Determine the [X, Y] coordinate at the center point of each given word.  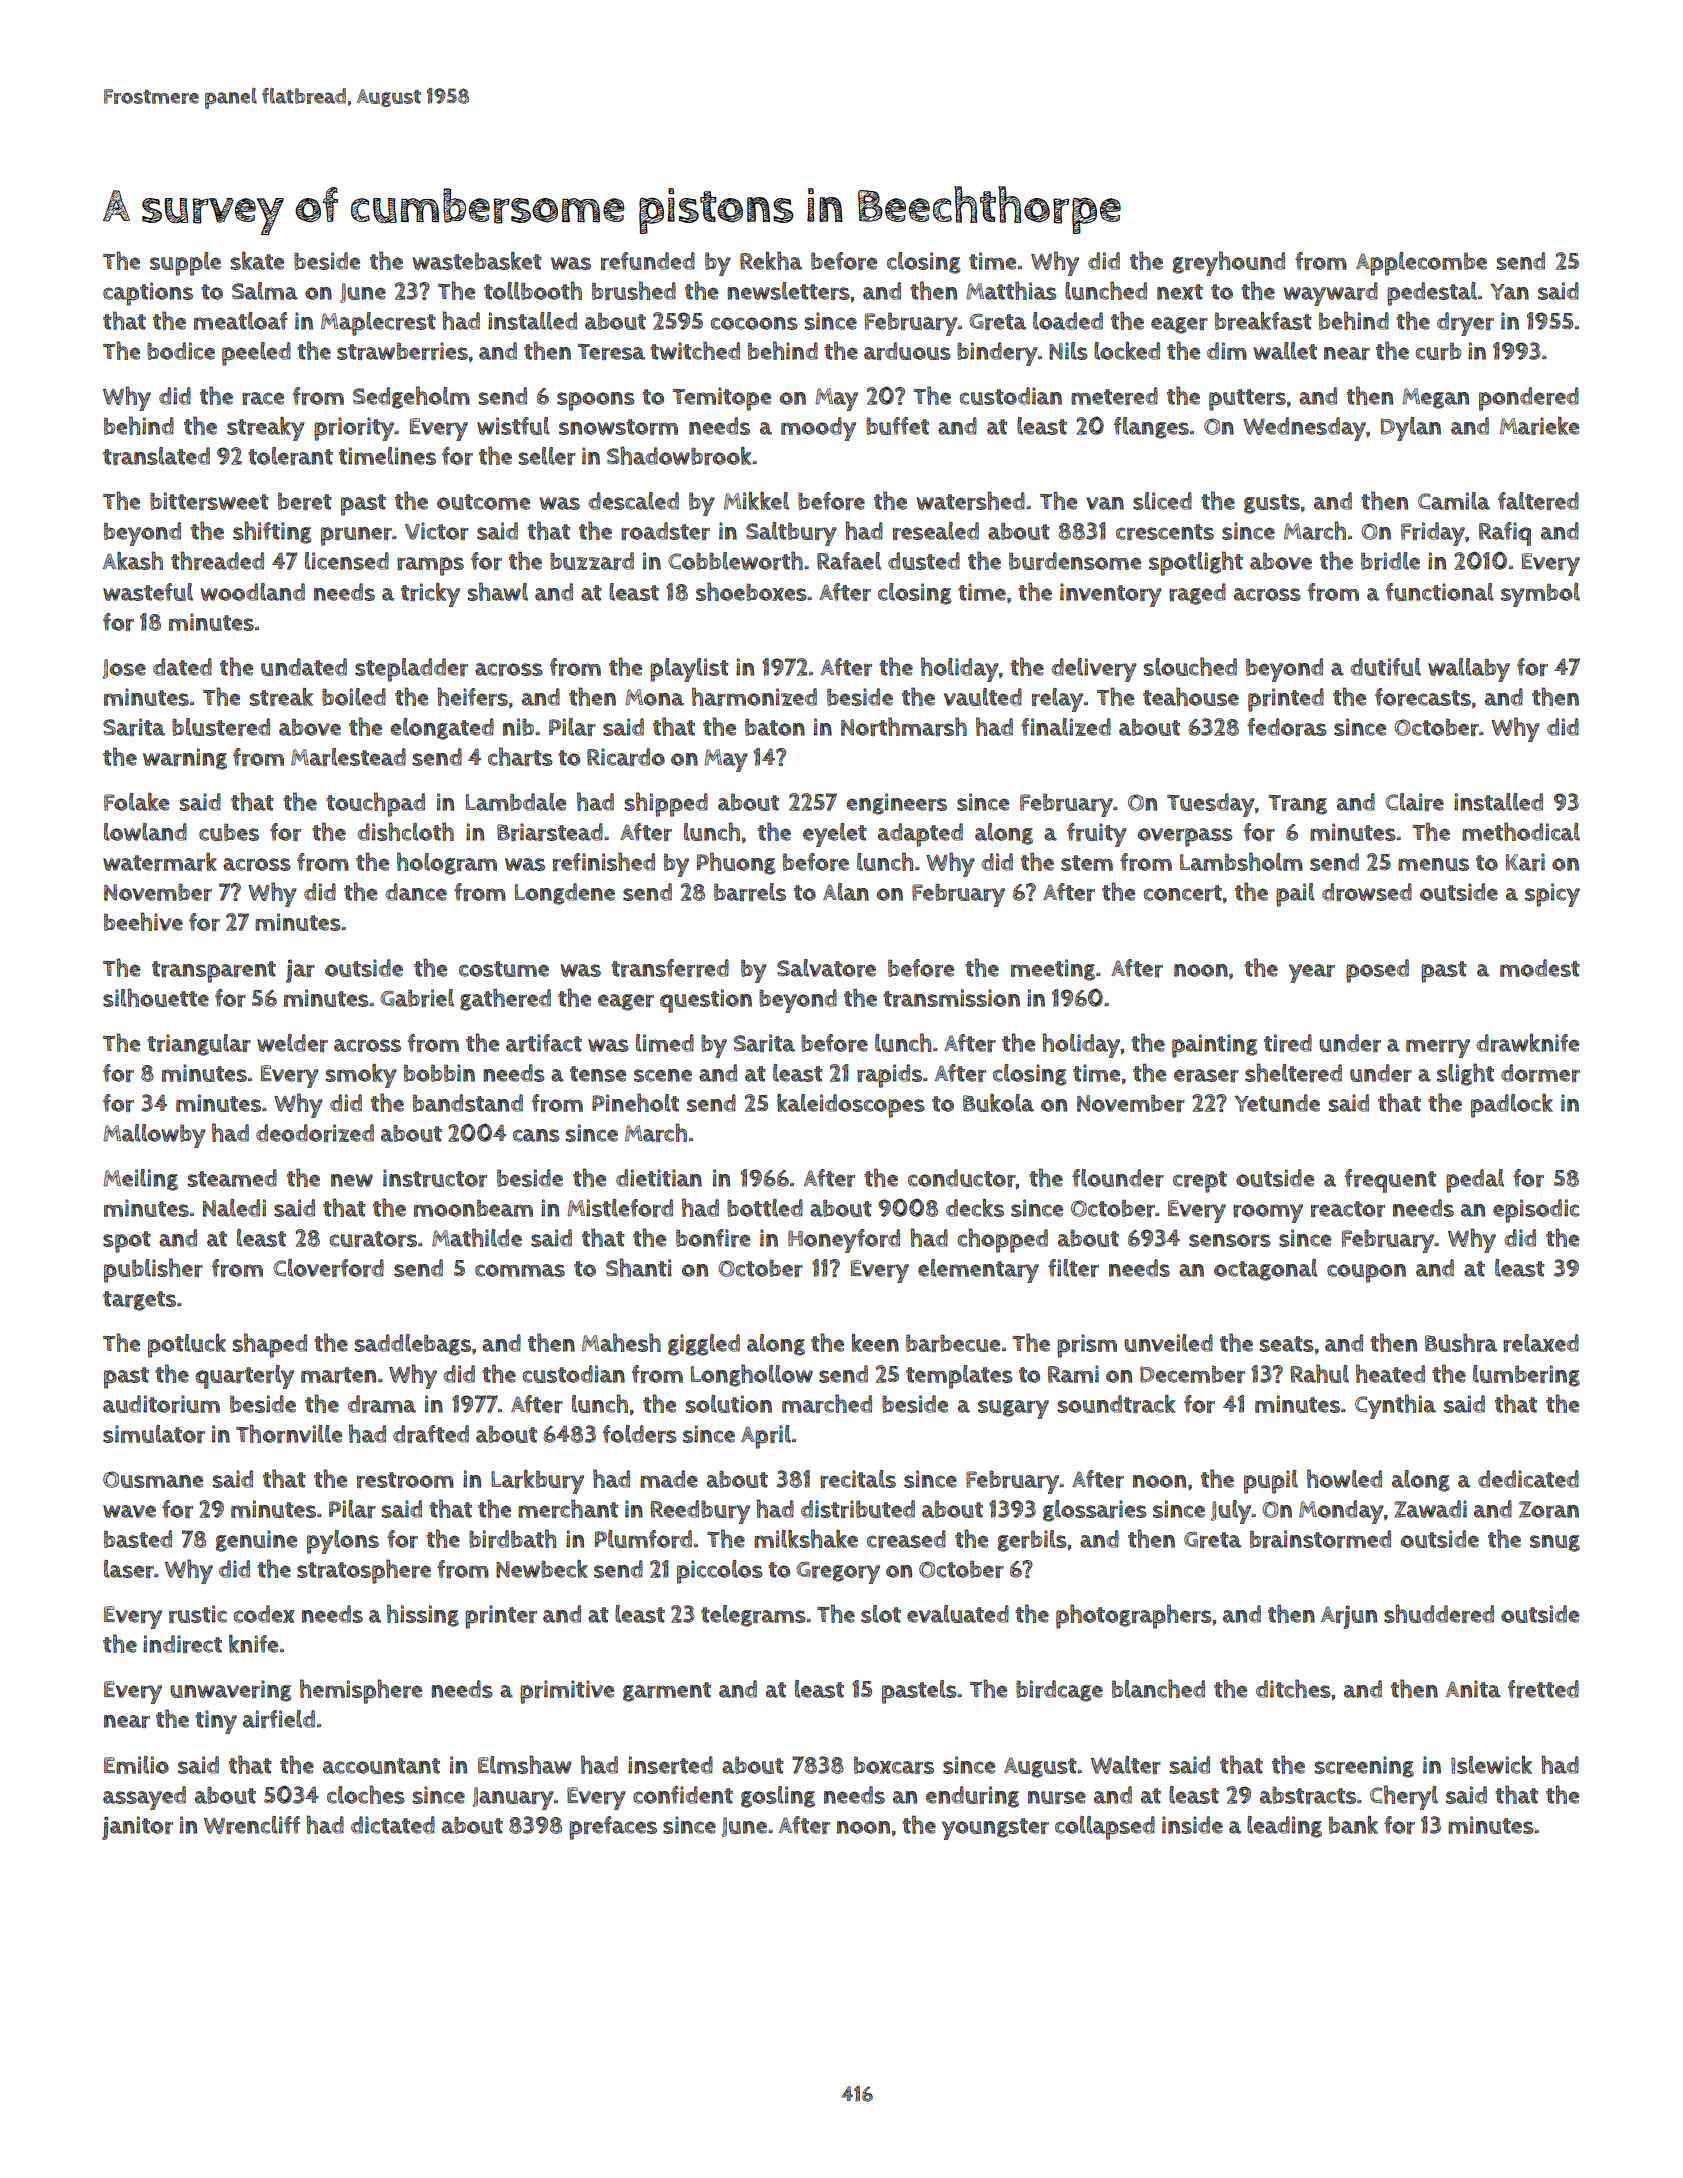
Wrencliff [252, 1825]
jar [300, 971]
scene [663, 1075]
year [1312, 973]
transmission [951, 998]
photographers [1134, 1616]
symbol [1540, 595]
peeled [256, 354]
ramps [430, 566]
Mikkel [756, 500]
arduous [907, 351]
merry [1438, 1048]
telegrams [753, 1616]
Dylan [1411, 429]
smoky [361, 1075]
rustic [198, 1614]
